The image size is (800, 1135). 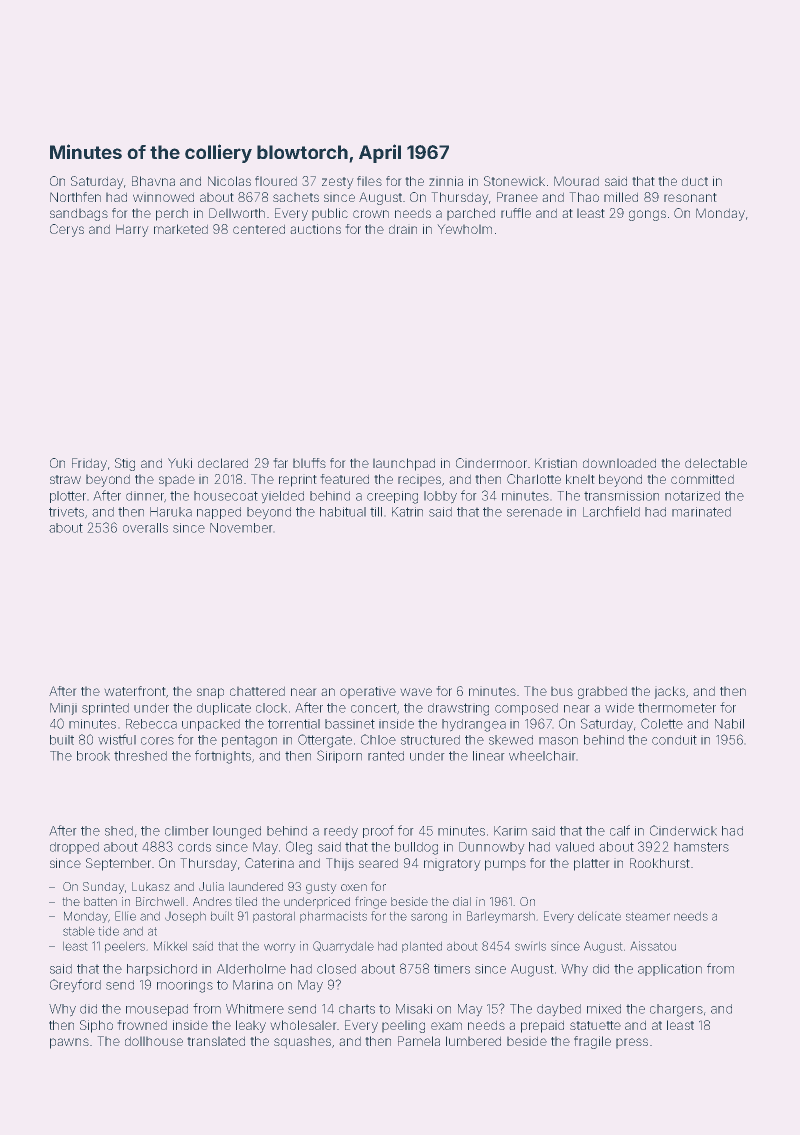 What do you see at coordinates (729, 724) in the image?
I see `Nabil` at bounding box center [729, 724].
